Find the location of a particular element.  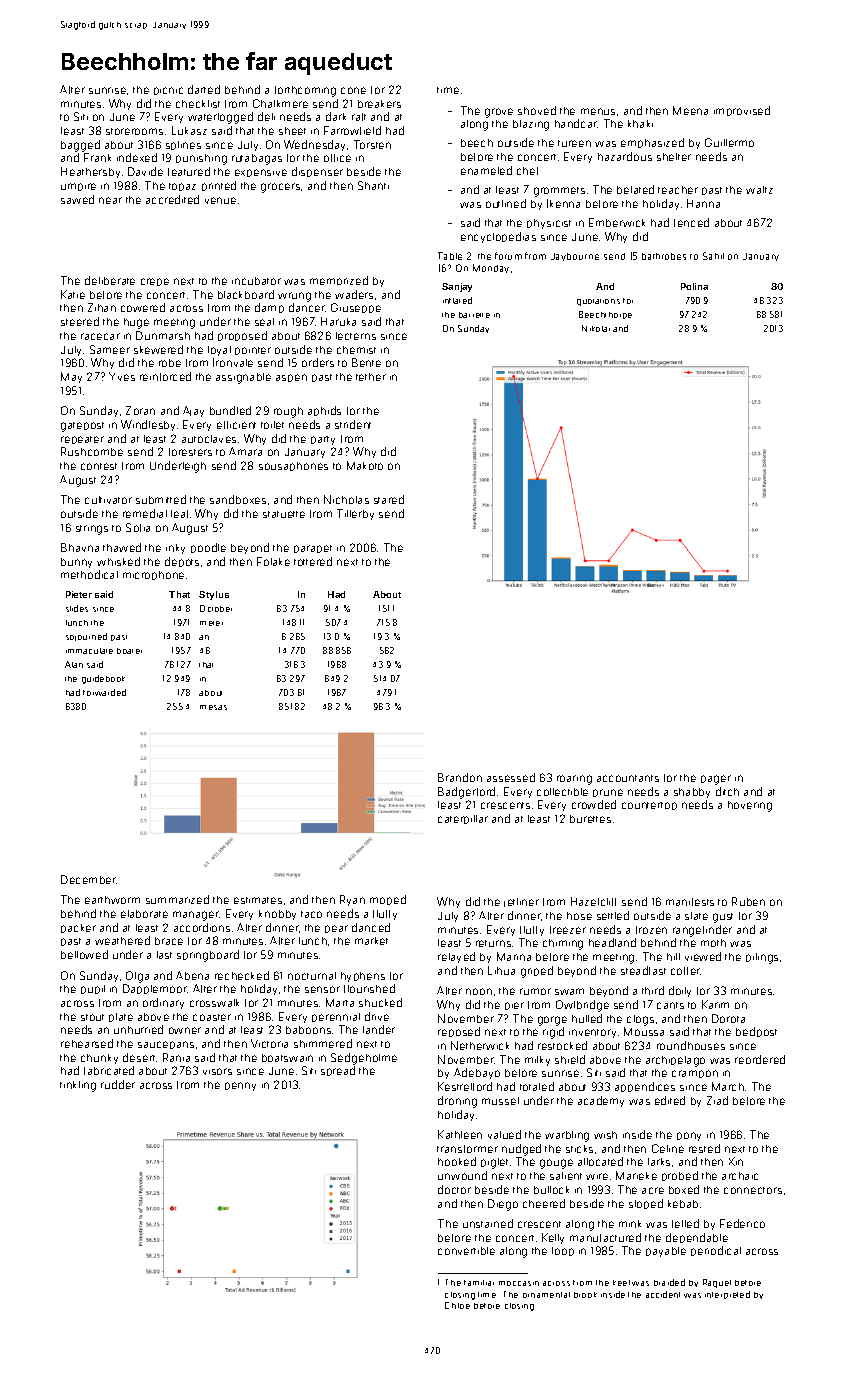

familiar is located at coordinates (479, 1283).
